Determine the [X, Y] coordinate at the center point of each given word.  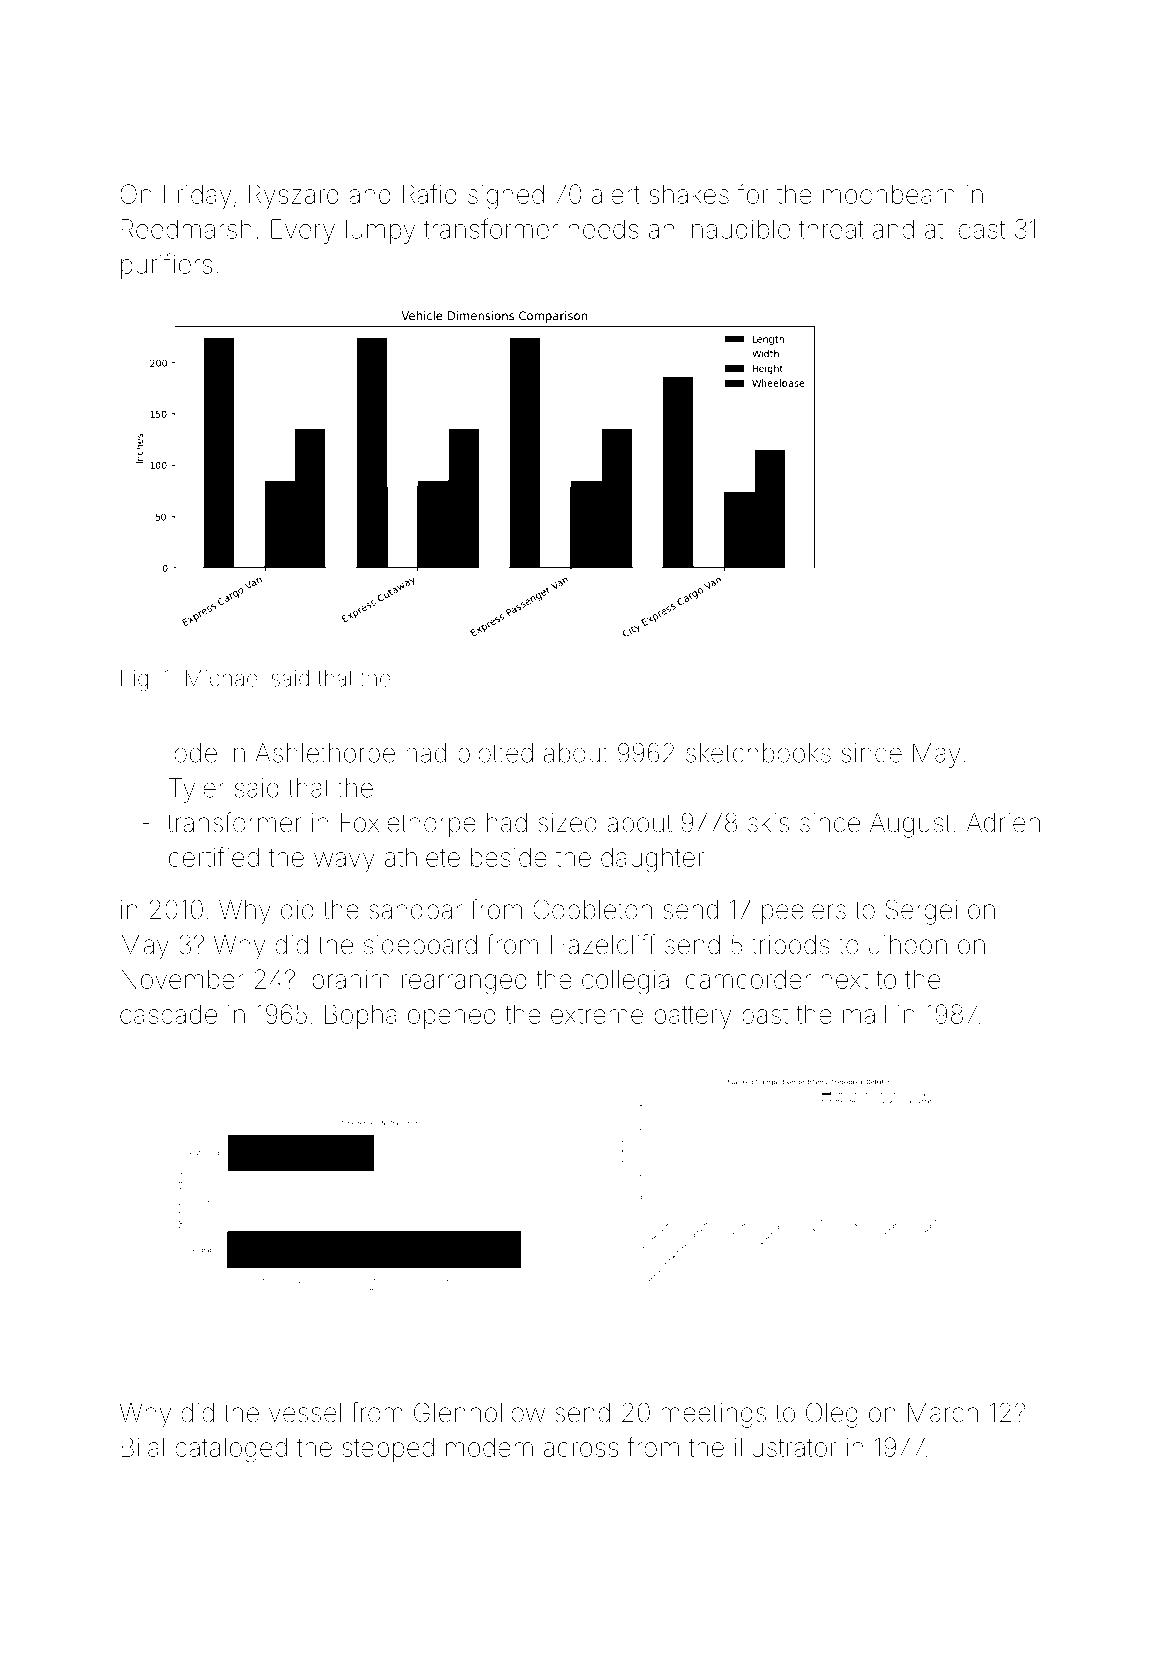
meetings [713, 1415]
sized [567, 823]
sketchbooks [758, 753]
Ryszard [294, 196]
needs [603, 229]
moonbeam [889, 194]
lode [193, 753]
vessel [305, 1413]
